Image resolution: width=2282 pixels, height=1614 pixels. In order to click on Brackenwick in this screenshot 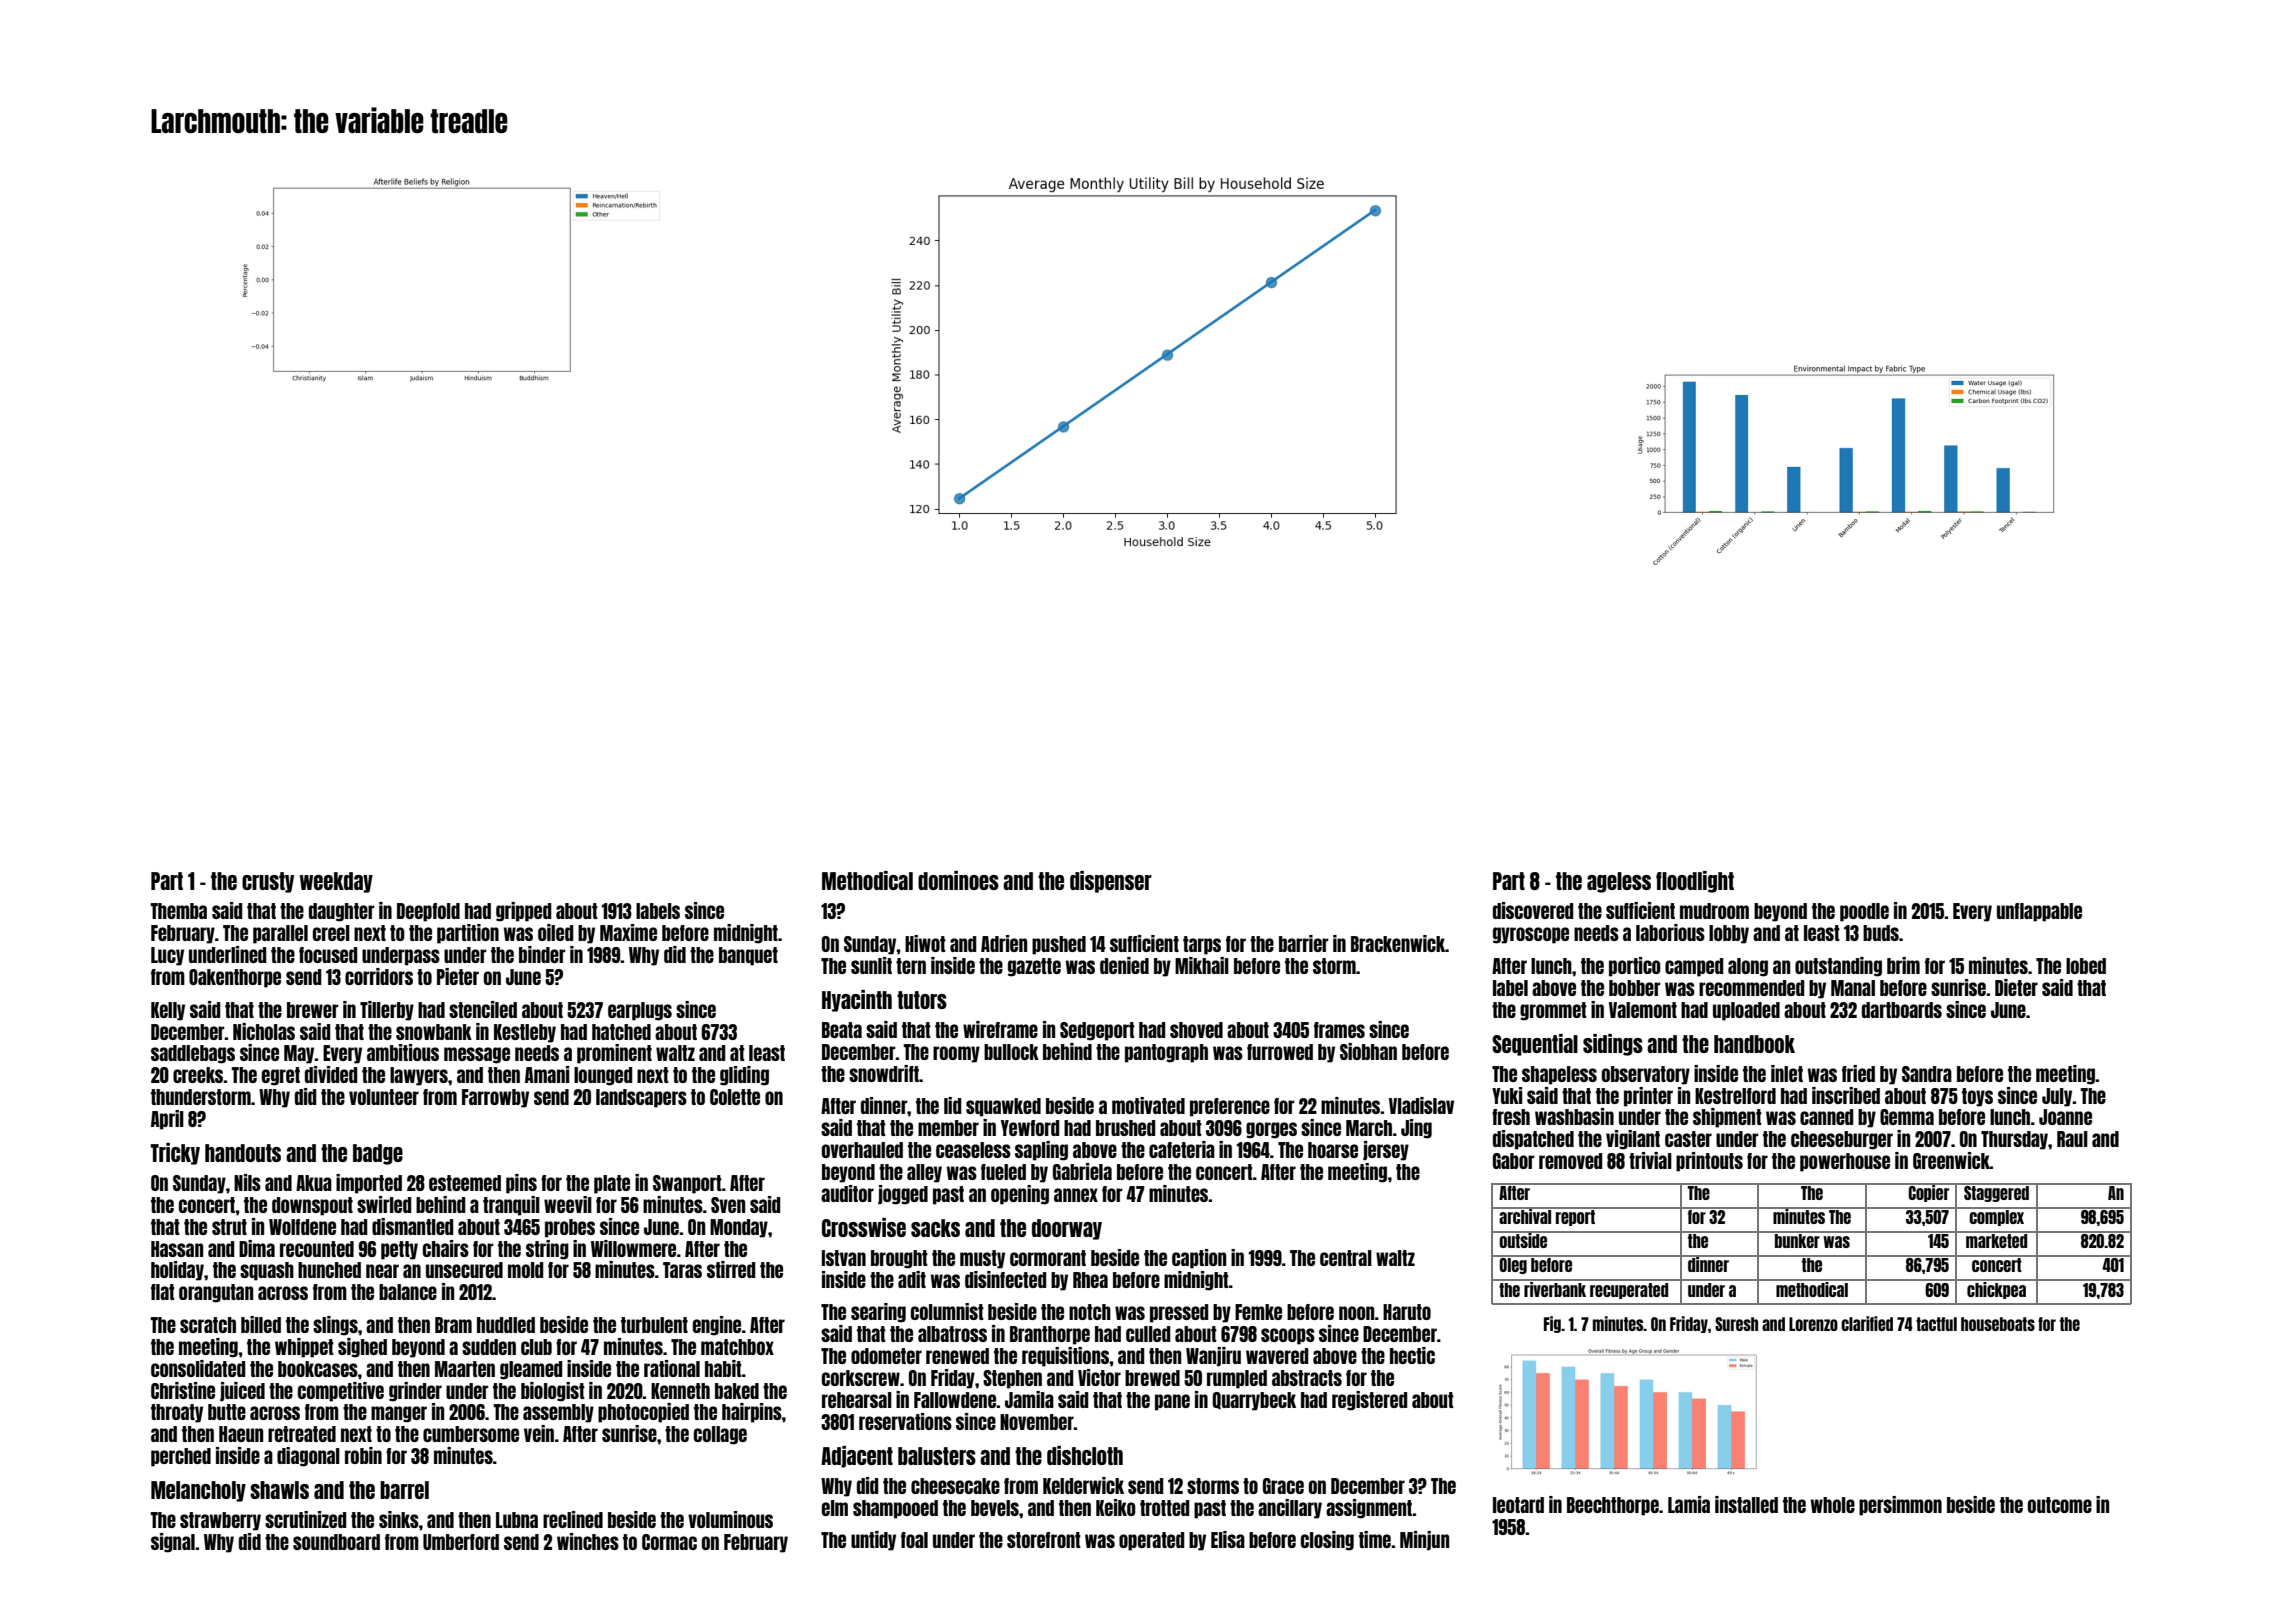, I will do `click(1398, 943)`.
